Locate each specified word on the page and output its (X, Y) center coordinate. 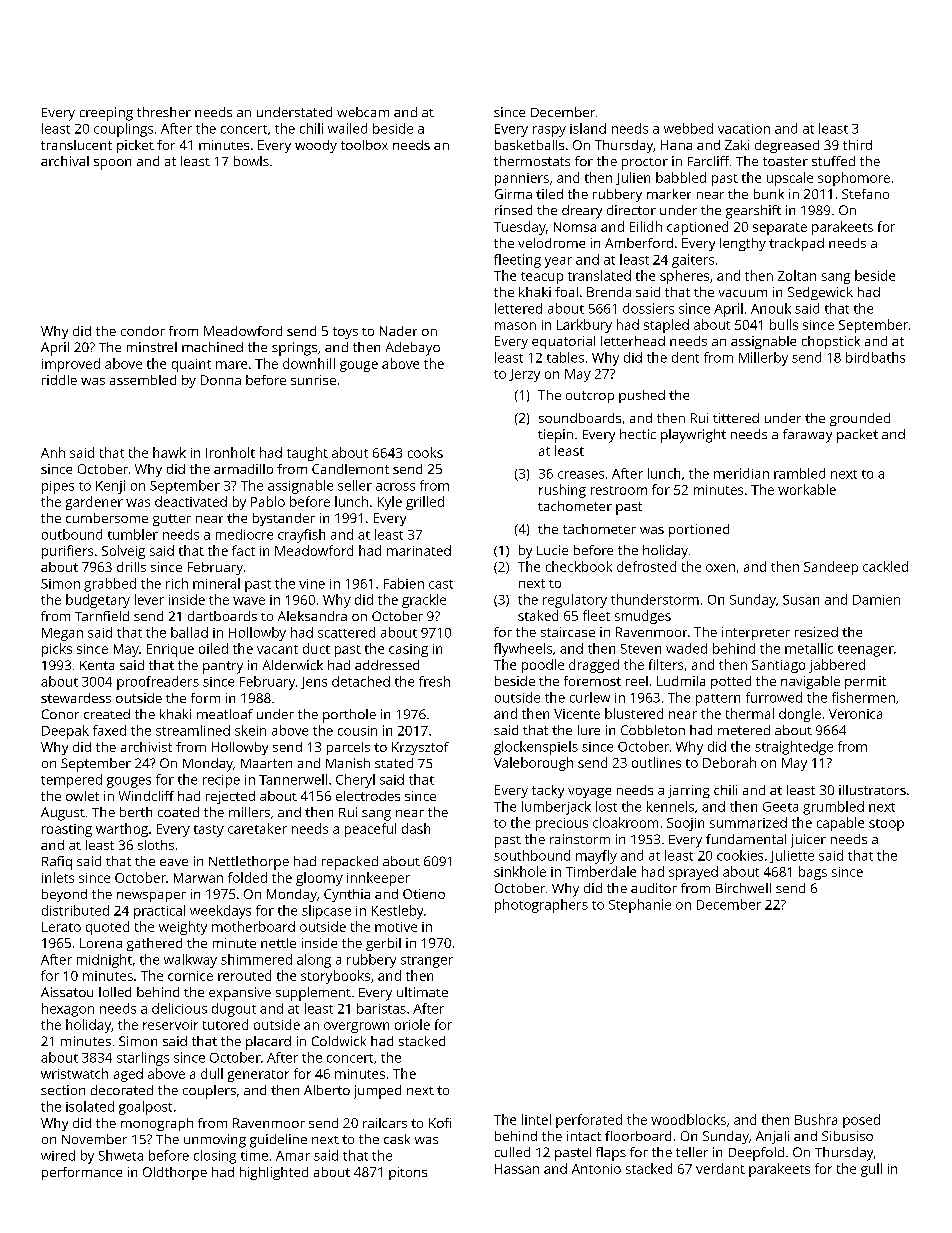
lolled (115, 992)
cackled (885, 566)
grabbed (110, 585)
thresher (164, 112)
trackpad (796, 244)
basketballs (529, 145)
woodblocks (688, 1119)
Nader (398, 331)
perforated (589, 1121)
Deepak (65, 732)
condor (143, 331)
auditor (654, 888)
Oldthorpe (175, 1173)
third (857, 145)
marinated (419, 550)
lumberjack (556, 808)
